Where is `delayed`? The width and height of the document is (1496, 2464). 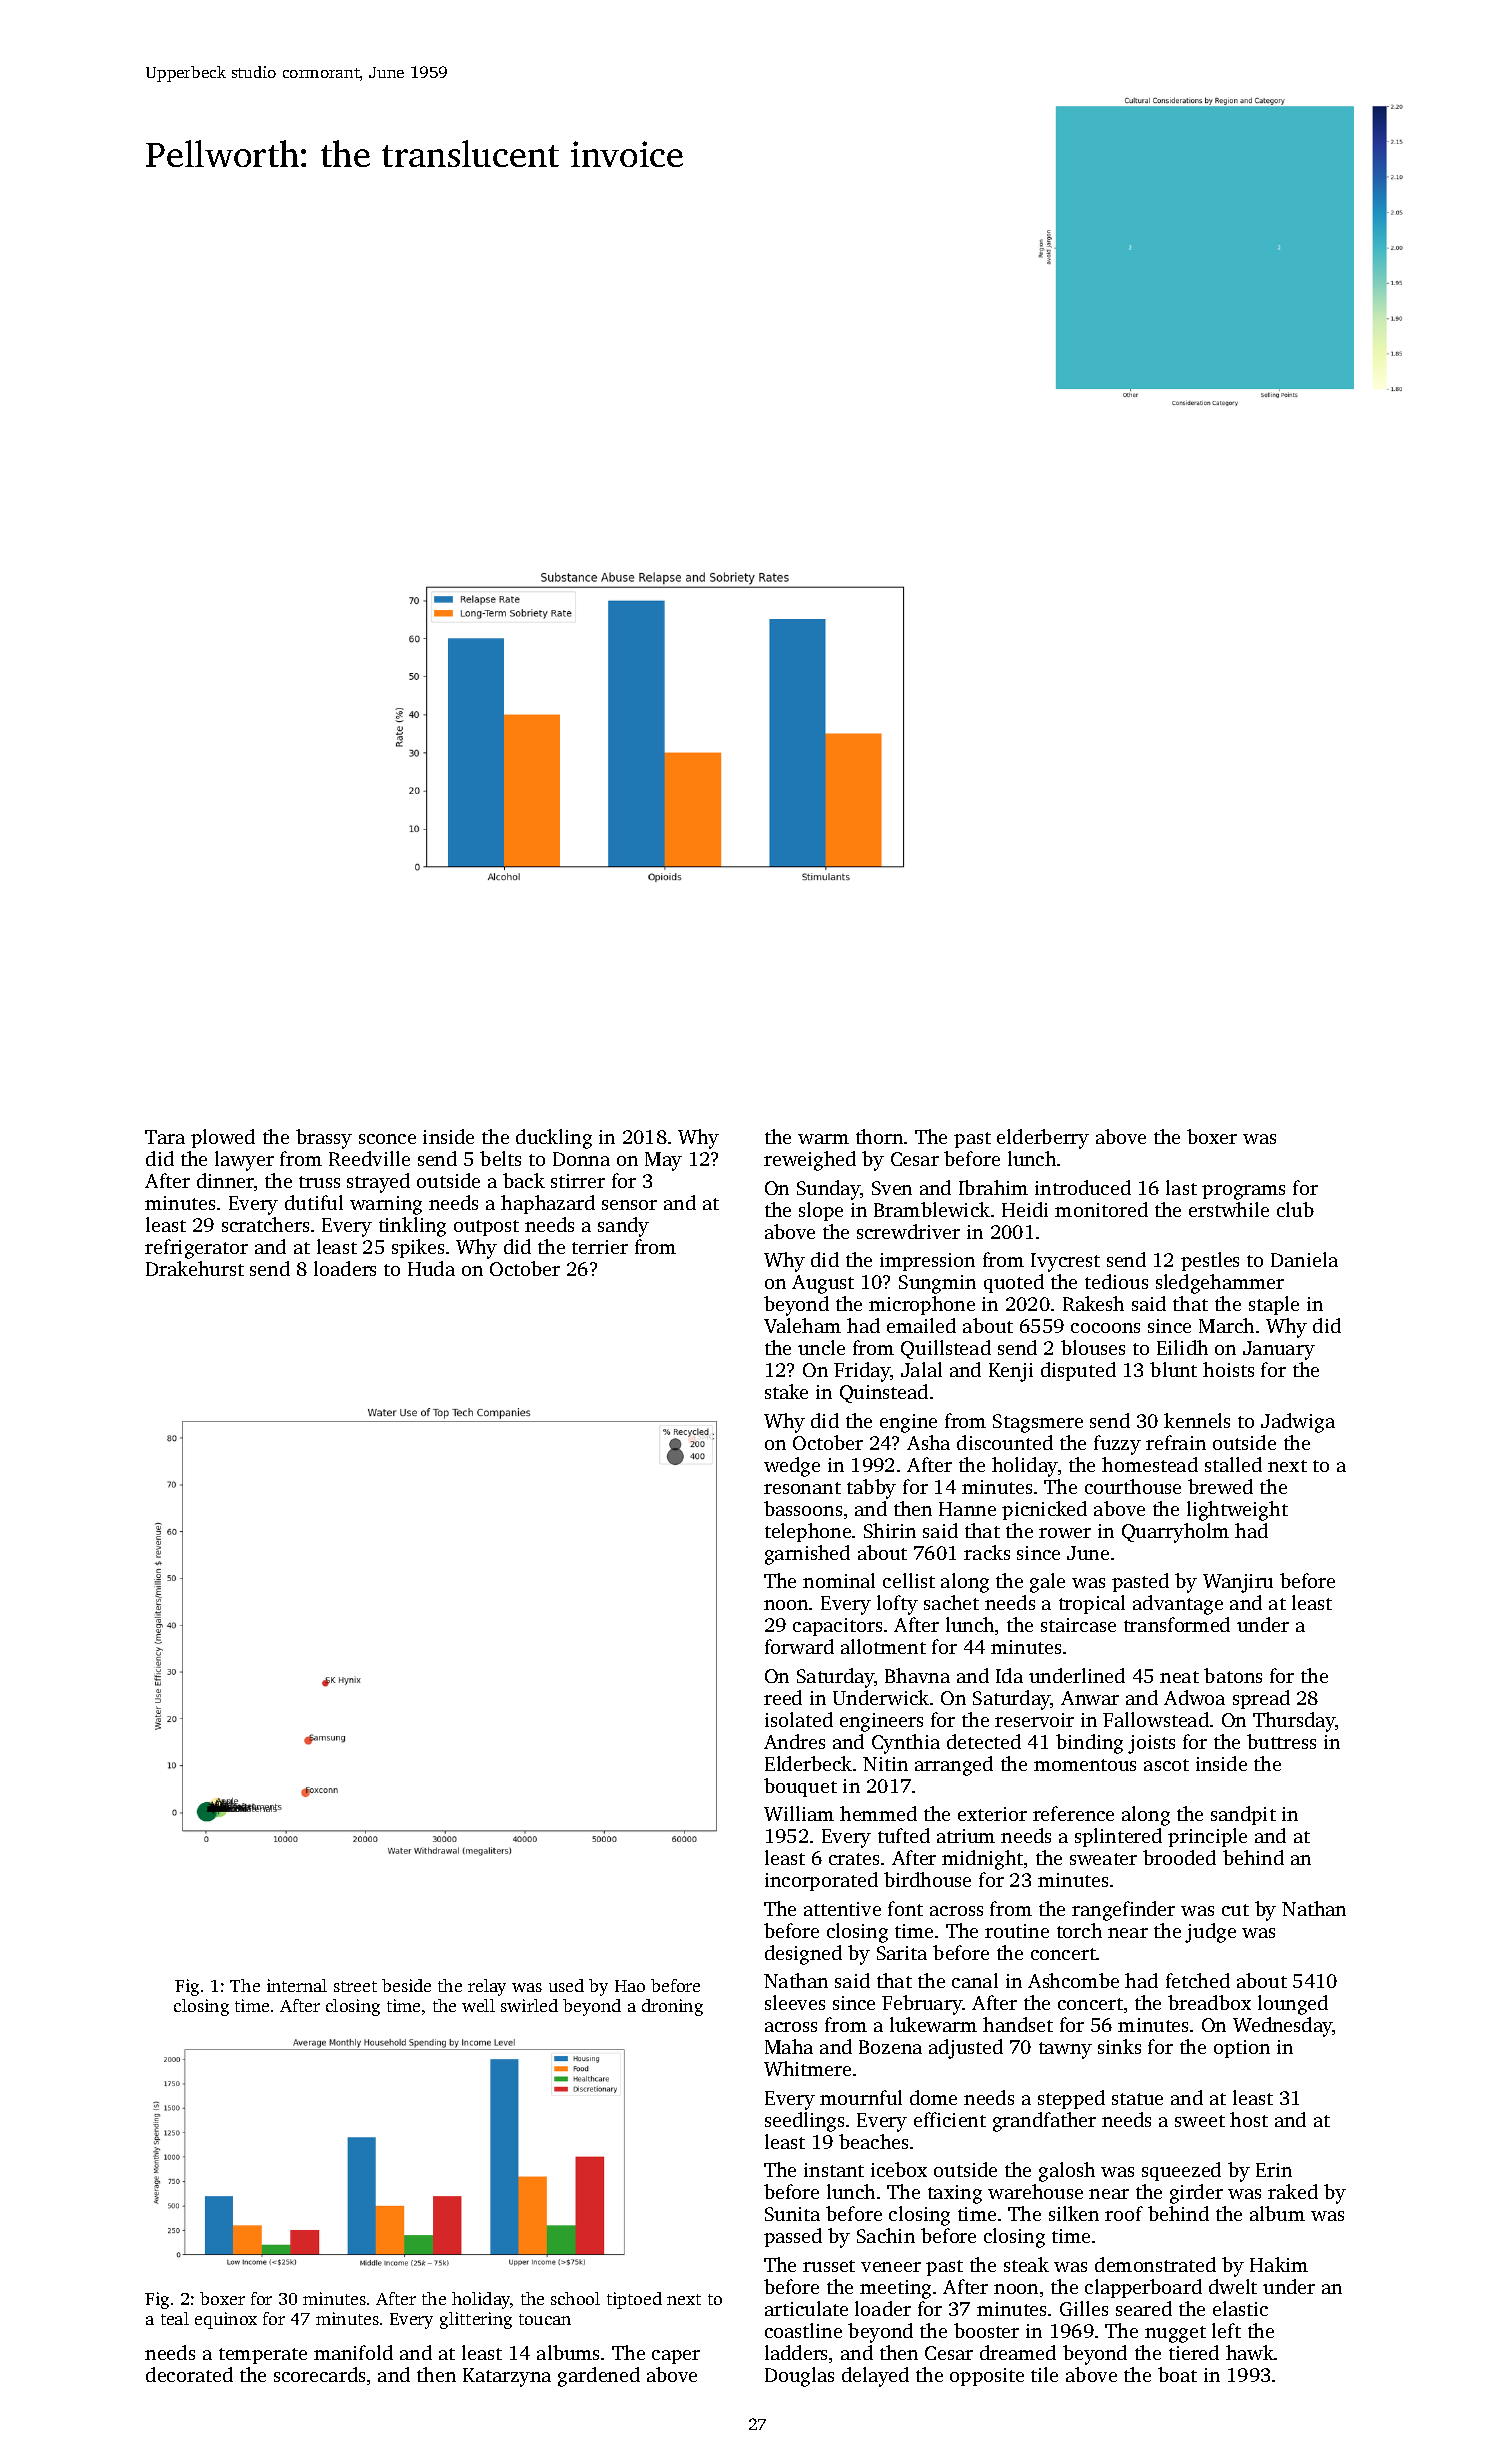
delayed is located at coordinates (875, 2377).
